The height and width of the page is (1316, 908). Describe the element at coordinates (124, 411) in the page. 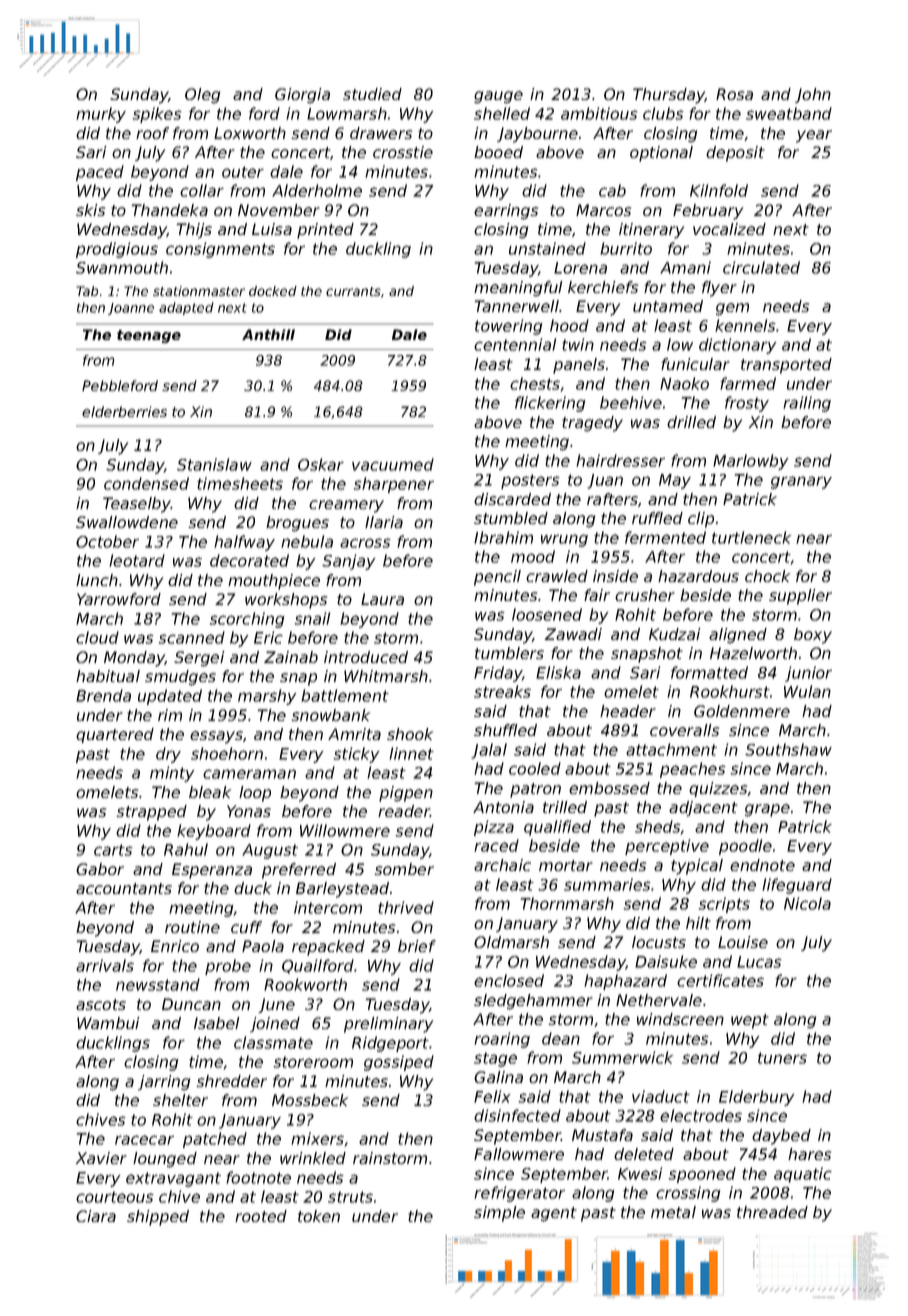

I see `elderberries` at that location.
